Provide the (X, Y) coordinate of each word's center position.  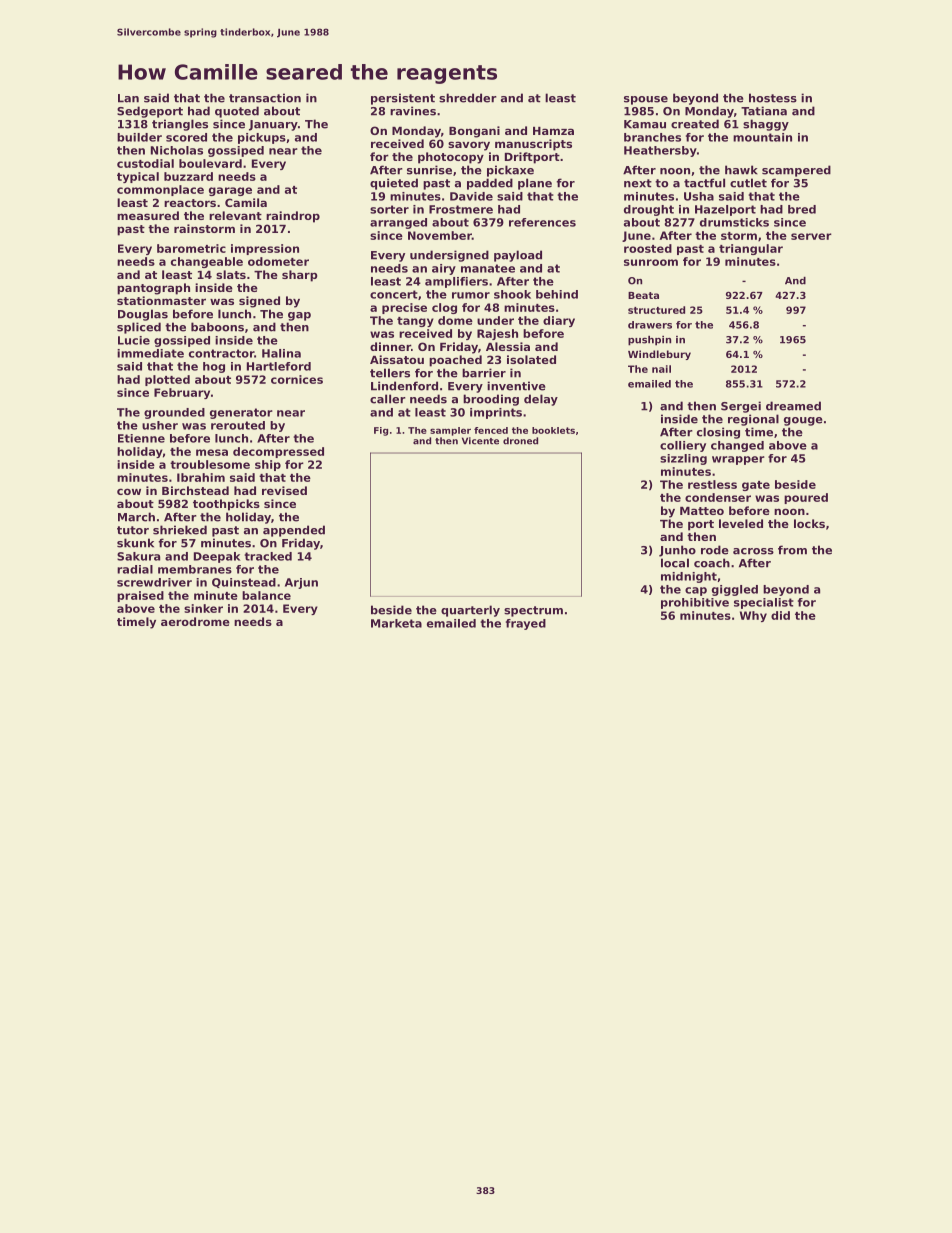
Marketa (396, 623)
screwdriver (154, 582)
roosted (648, 248)
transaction (265, 98)
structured (656, 310)
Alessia (508, 346)
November (440, 235)
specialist (764, 603)
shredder (468, 98)
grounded (174, 413)
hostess (773, 98)
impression (265, 249)
